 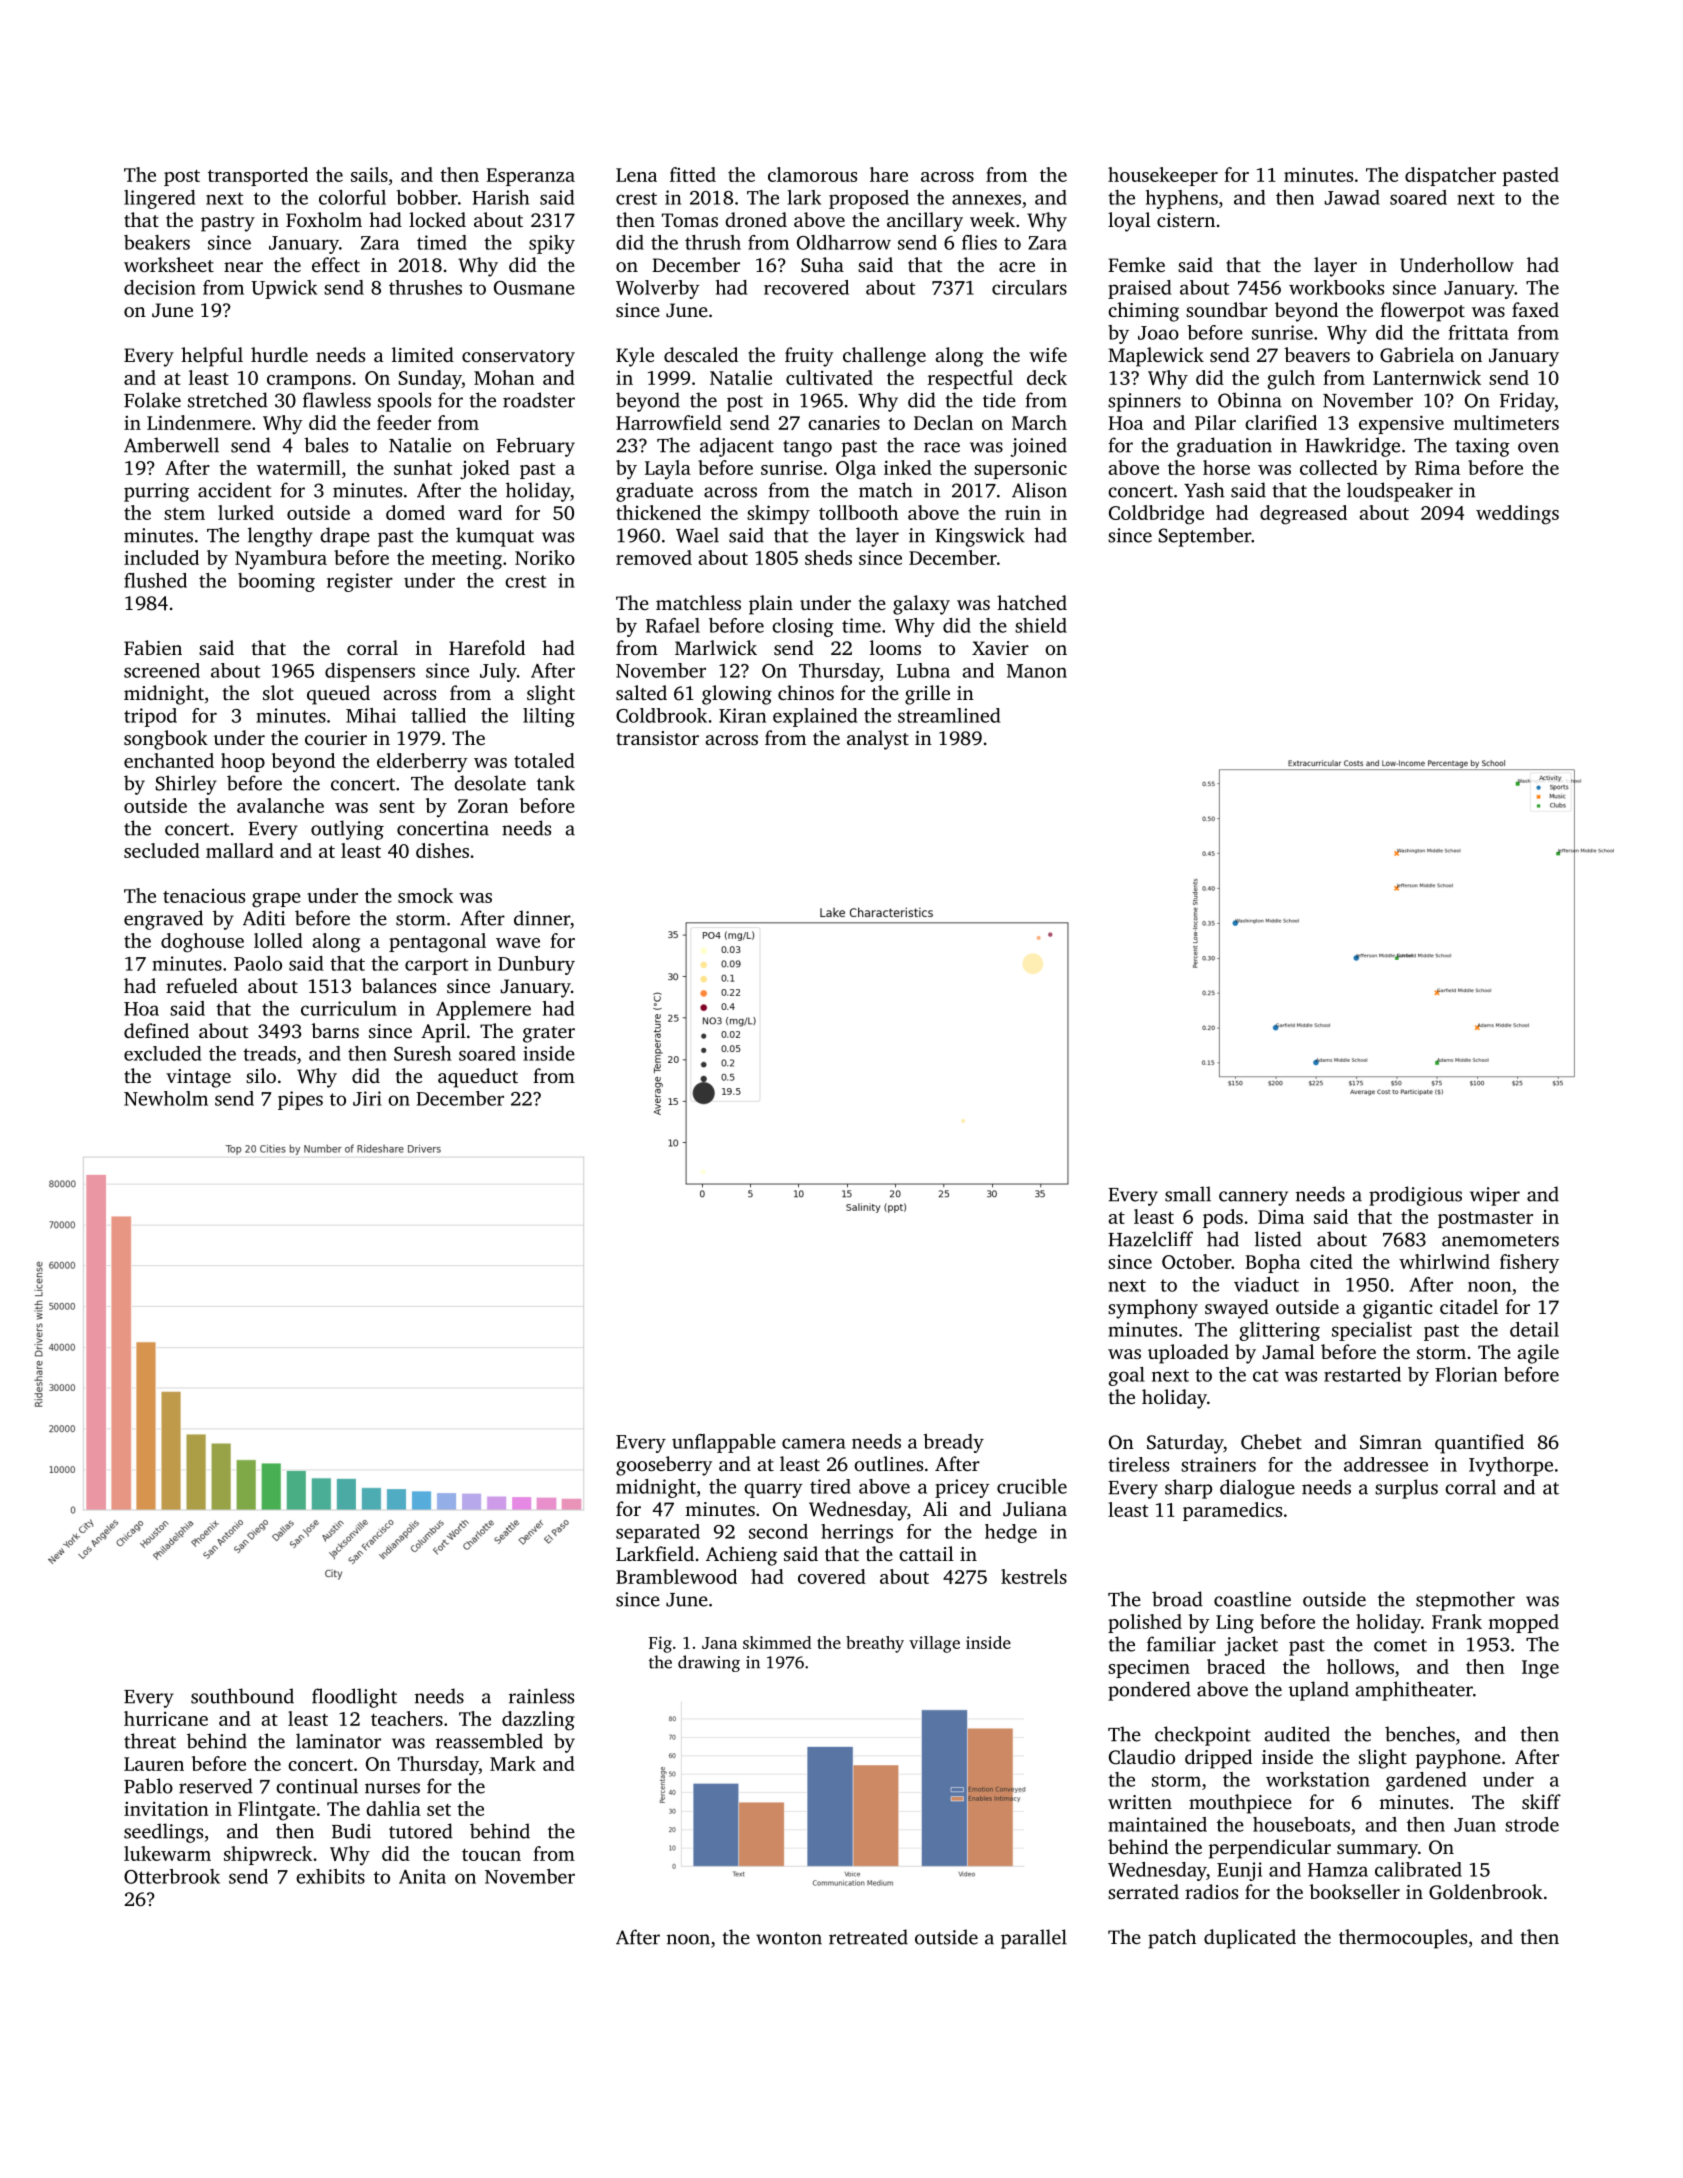 I want to click on familiar, so click(x=1181, y=1644).
